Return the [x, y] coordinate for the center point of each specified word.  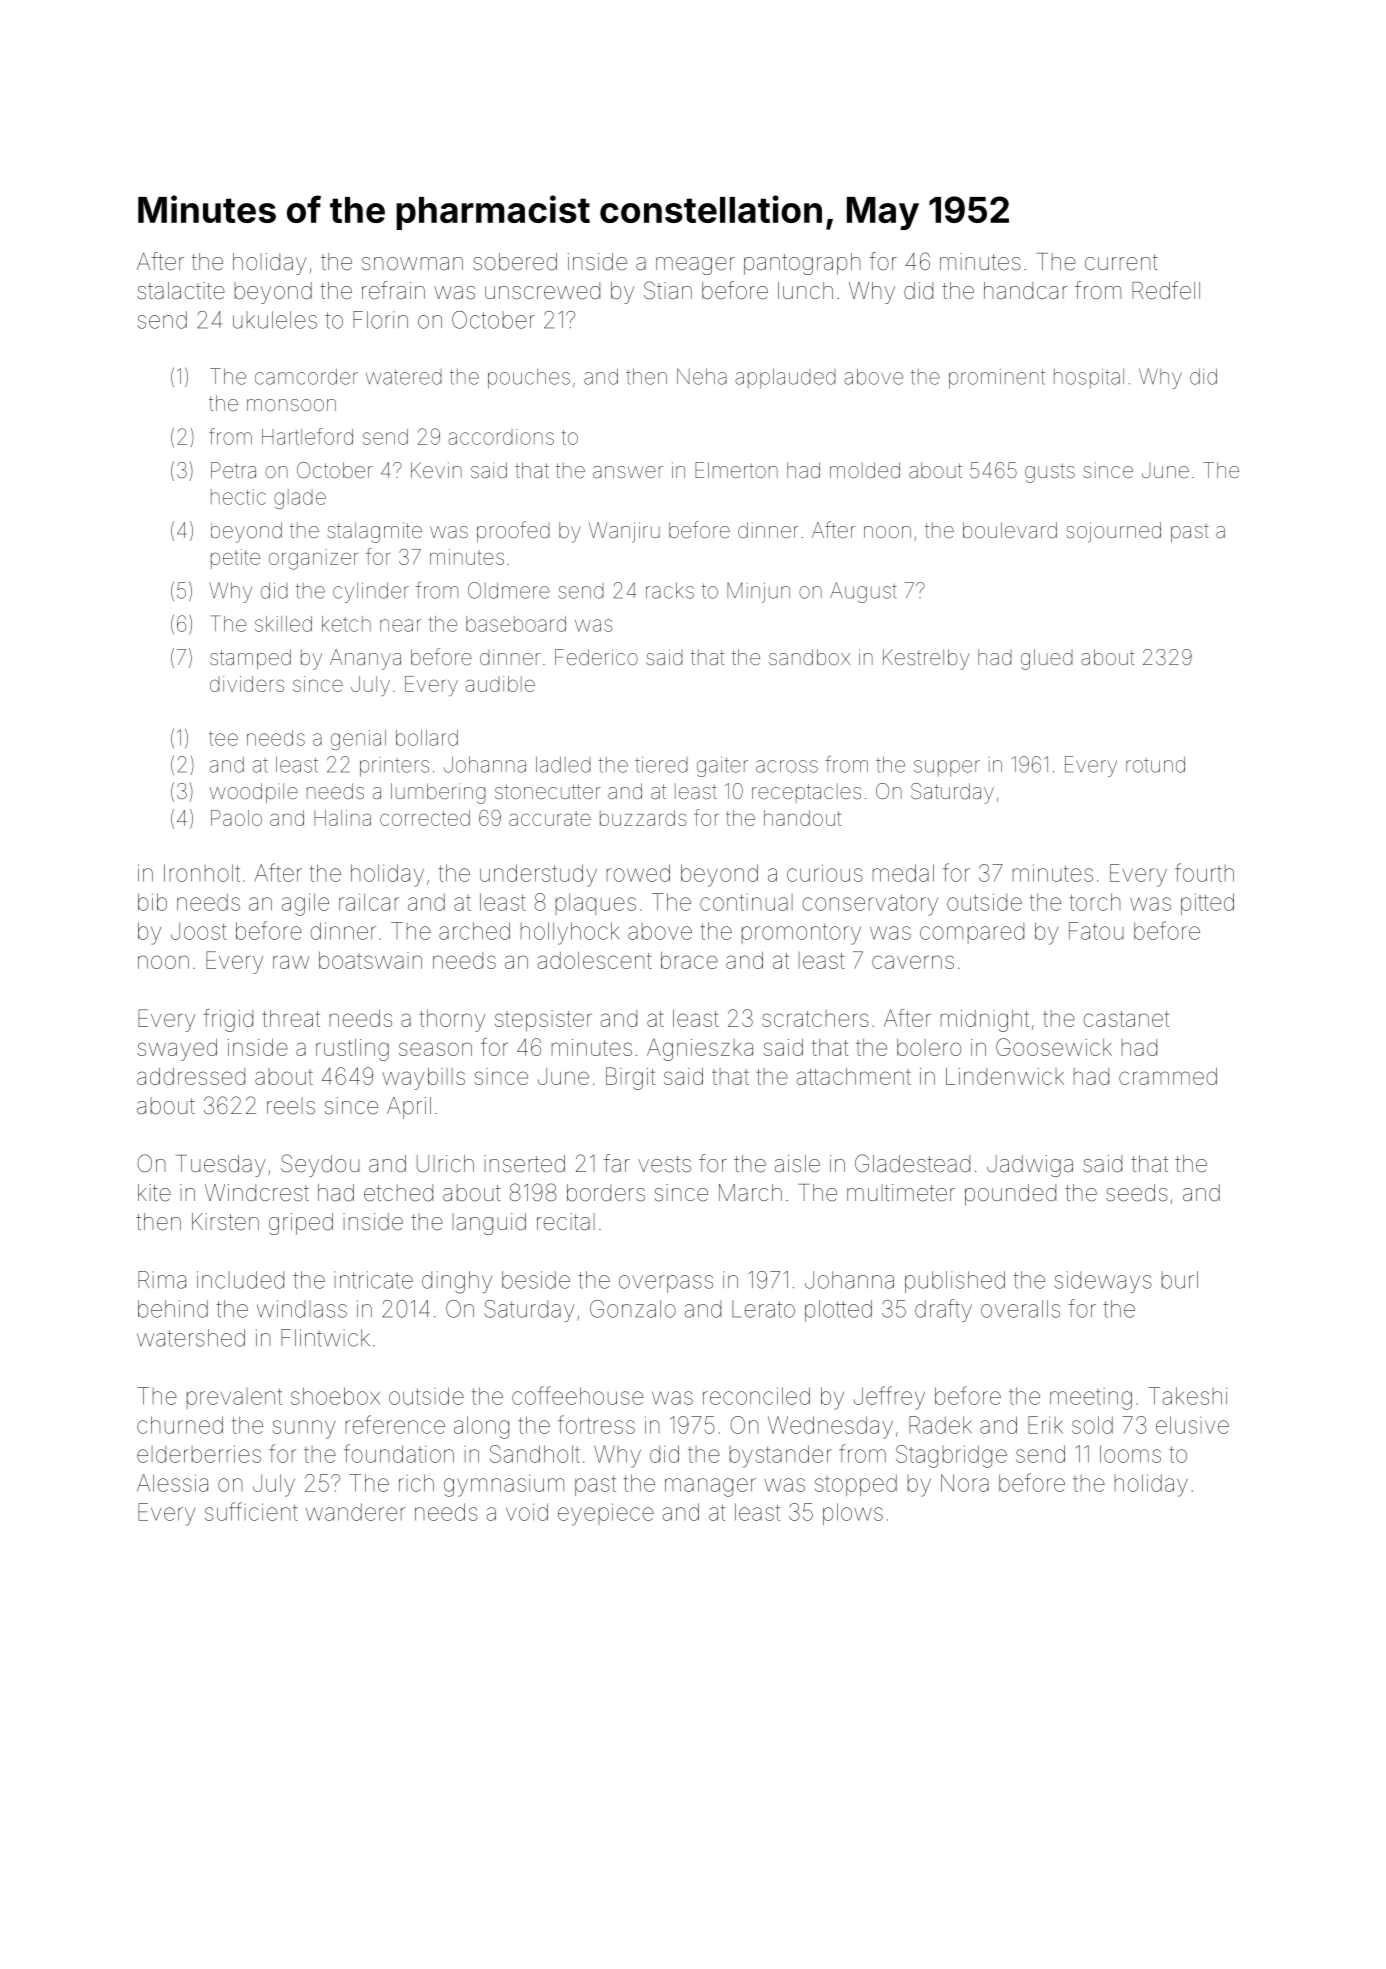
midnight [985, 1021]
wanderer [356, 1512]
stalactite [181, 291]
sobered [515, 262]
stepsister [543, 1021]
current [1121, 262]
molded [865, 470]
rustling [352, 1050]
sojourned [1113, 532]
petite [235, 559]
